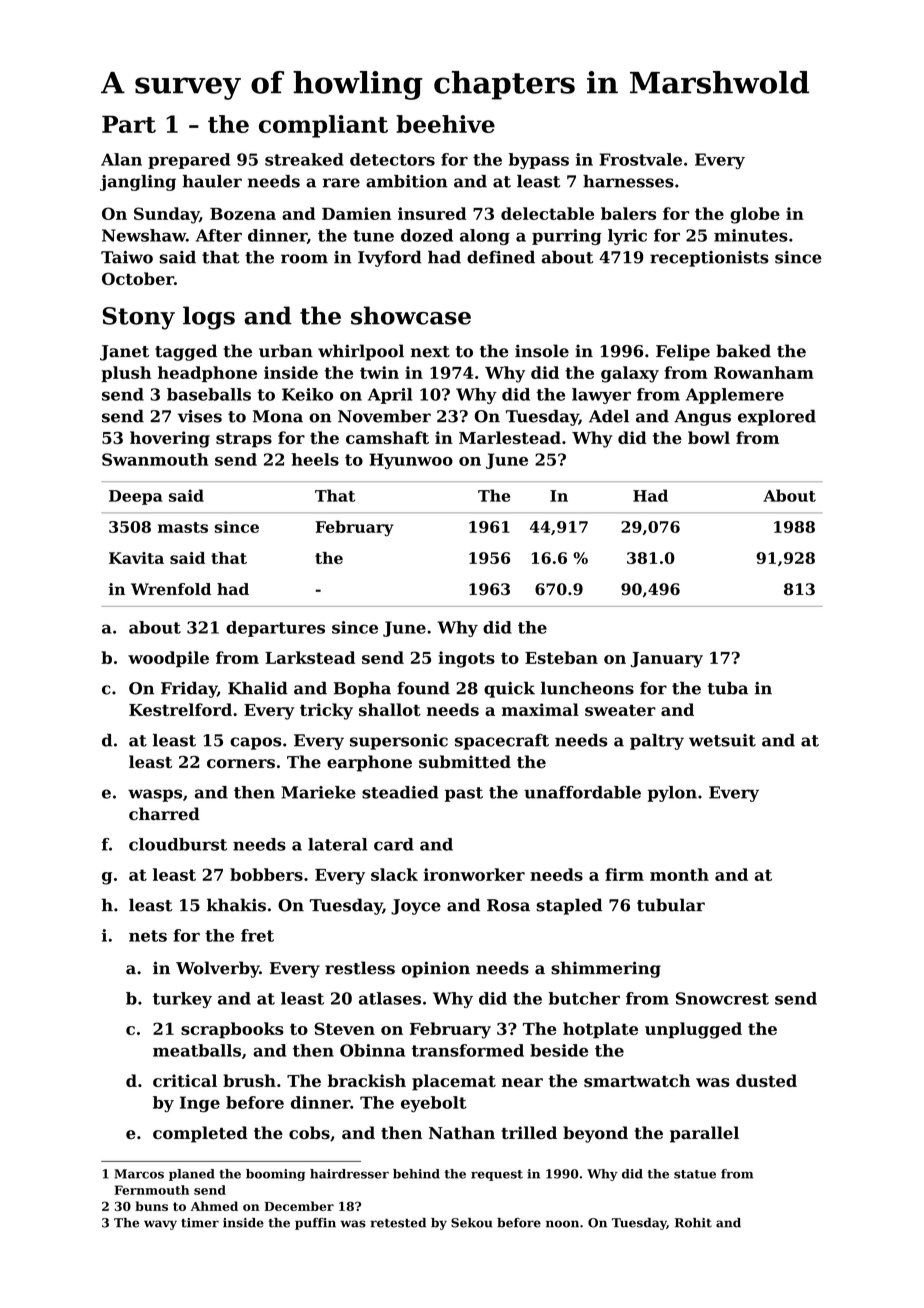  Describe the element at coordinates (445, 124) in the document. I see `beehive` at that location.
